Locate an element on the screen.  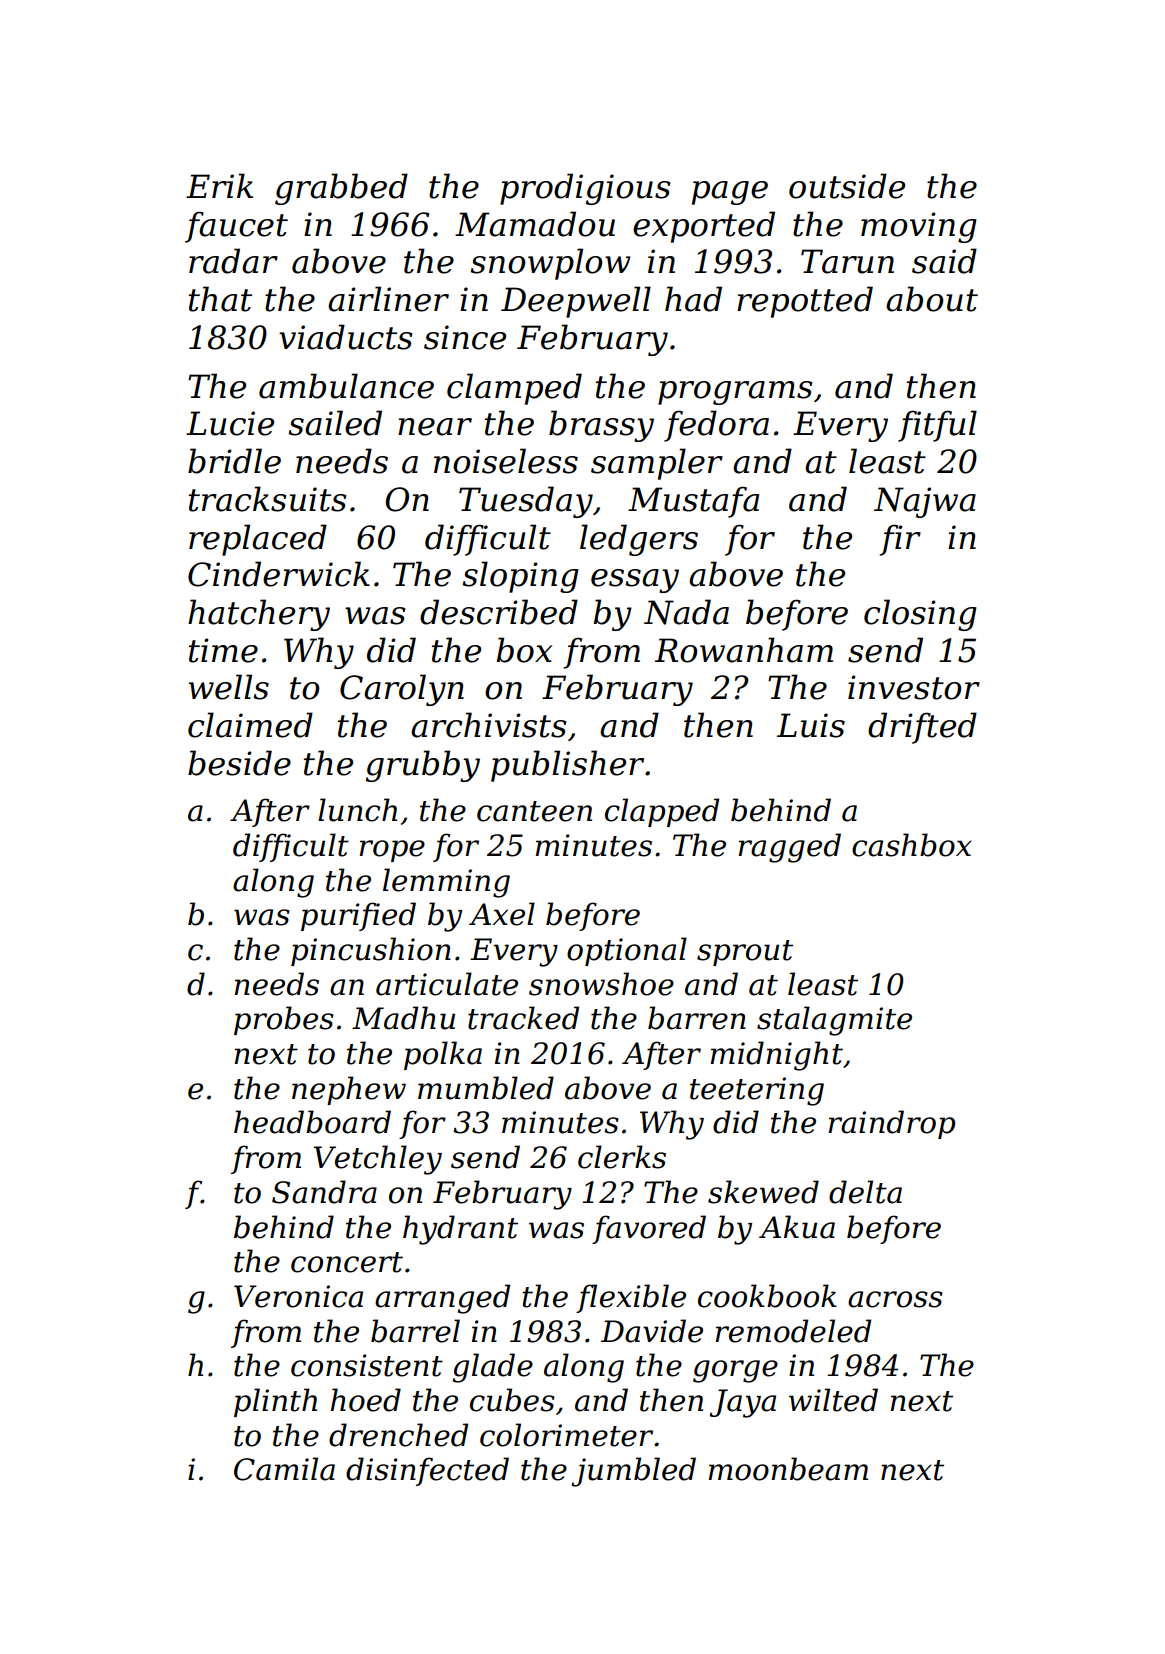
page is located at coordinates (730, 193).
